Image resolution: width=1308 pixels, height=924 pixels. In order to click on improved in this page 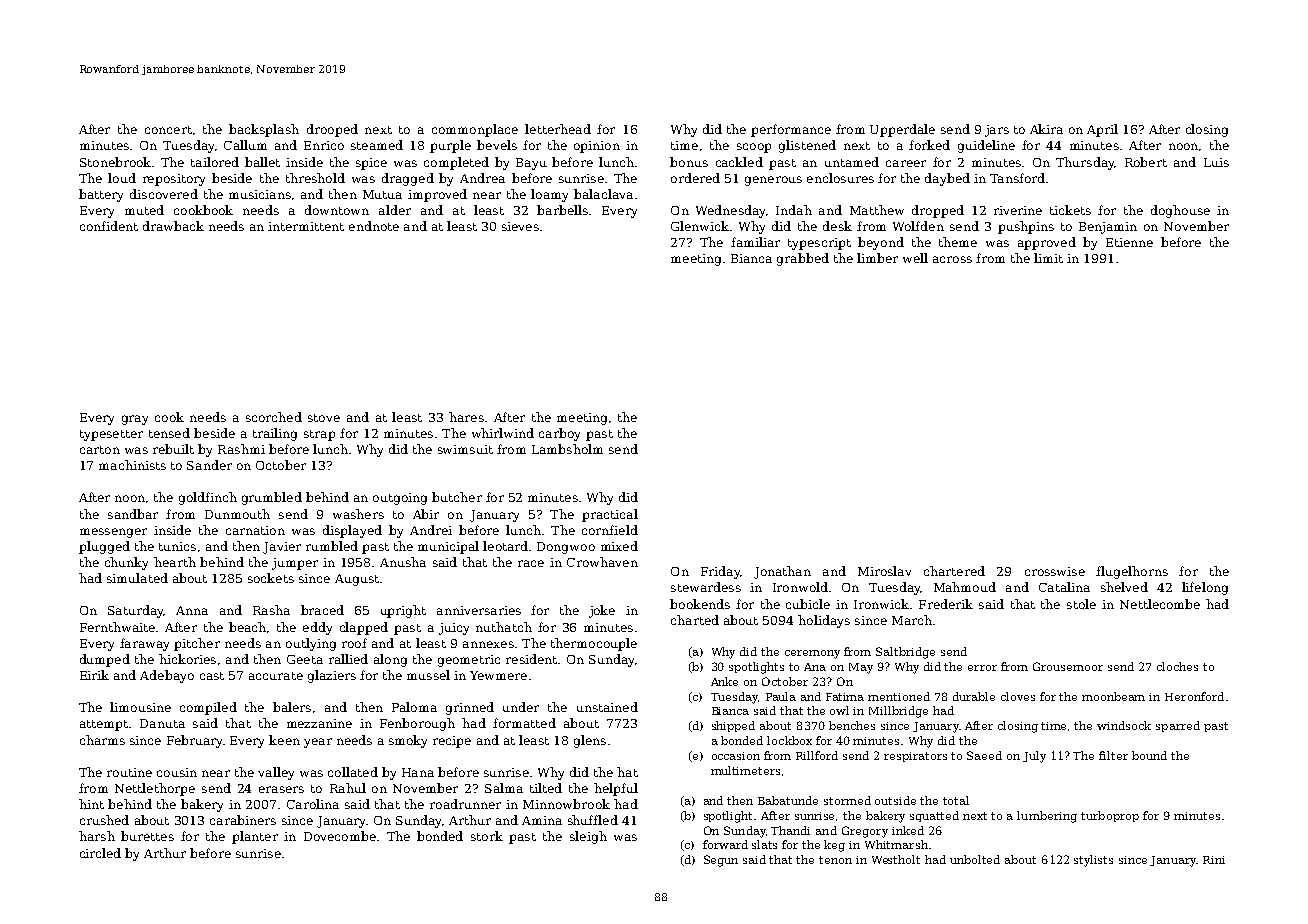, I will do `click(437, 195)`.
